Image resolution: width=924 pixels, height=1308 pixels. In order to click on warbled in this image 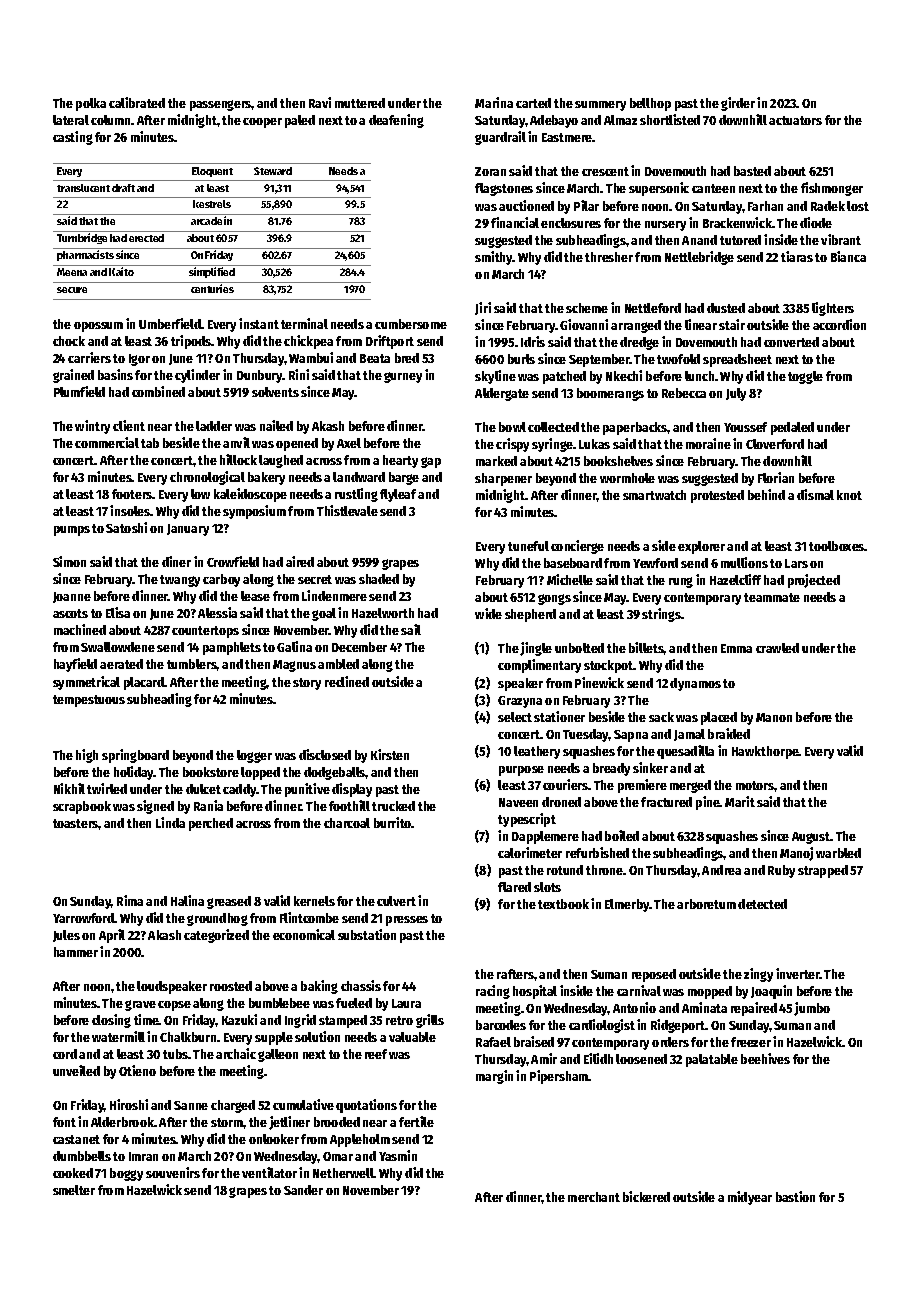, I will do `click(838, 853)`.
